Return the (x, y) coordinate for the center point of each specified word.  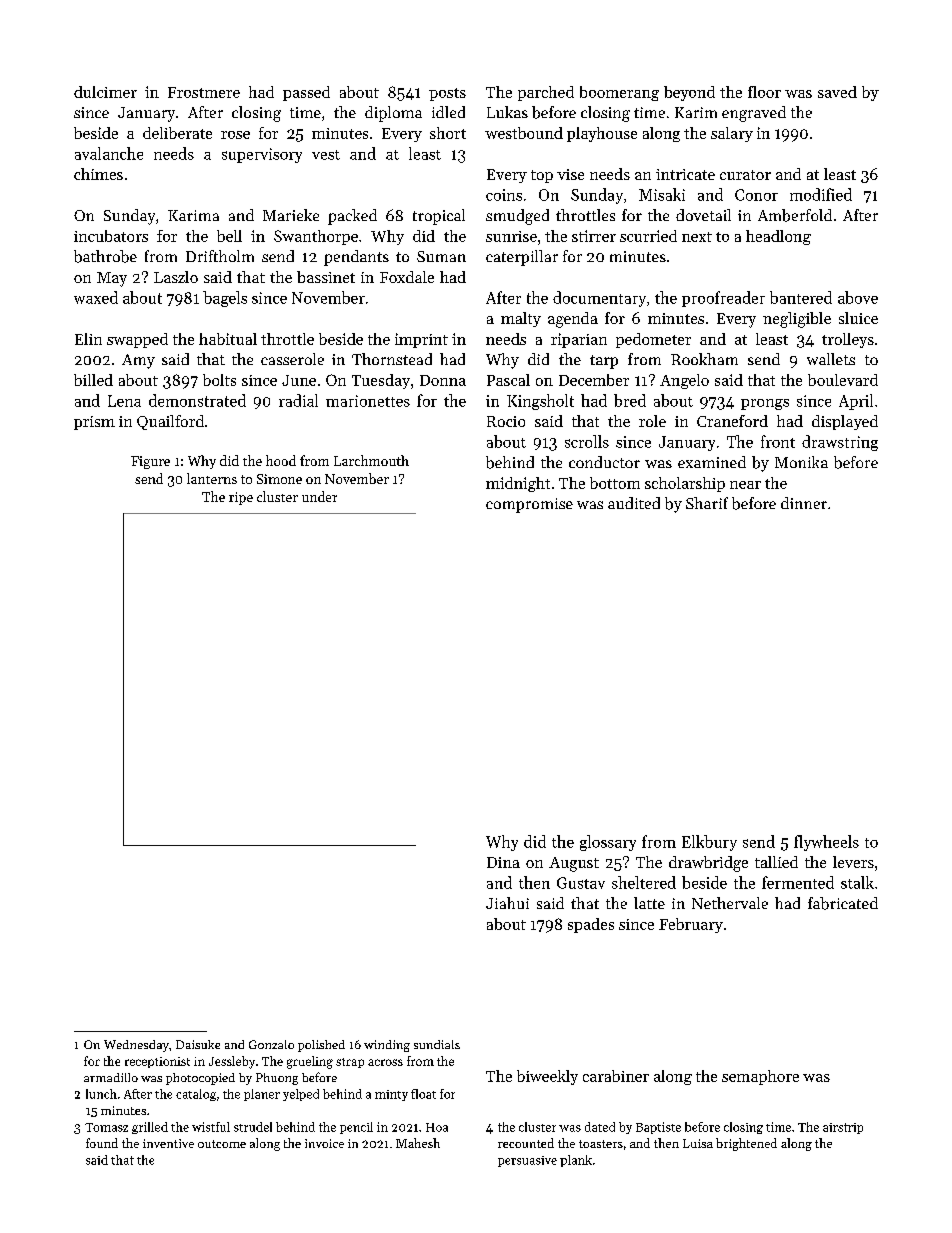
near (745, 485)
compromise (529, 505)
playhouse (602, 134)
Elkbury (709, 843)
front (778, 441)
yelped (301, 1095)
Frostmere (204, 92)
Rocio (506, 421)
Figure (150, 462)
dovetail (703, 215)
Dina (503, 862)
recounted (526, 1143)
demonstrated (197, 400)
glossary (608, 843)
